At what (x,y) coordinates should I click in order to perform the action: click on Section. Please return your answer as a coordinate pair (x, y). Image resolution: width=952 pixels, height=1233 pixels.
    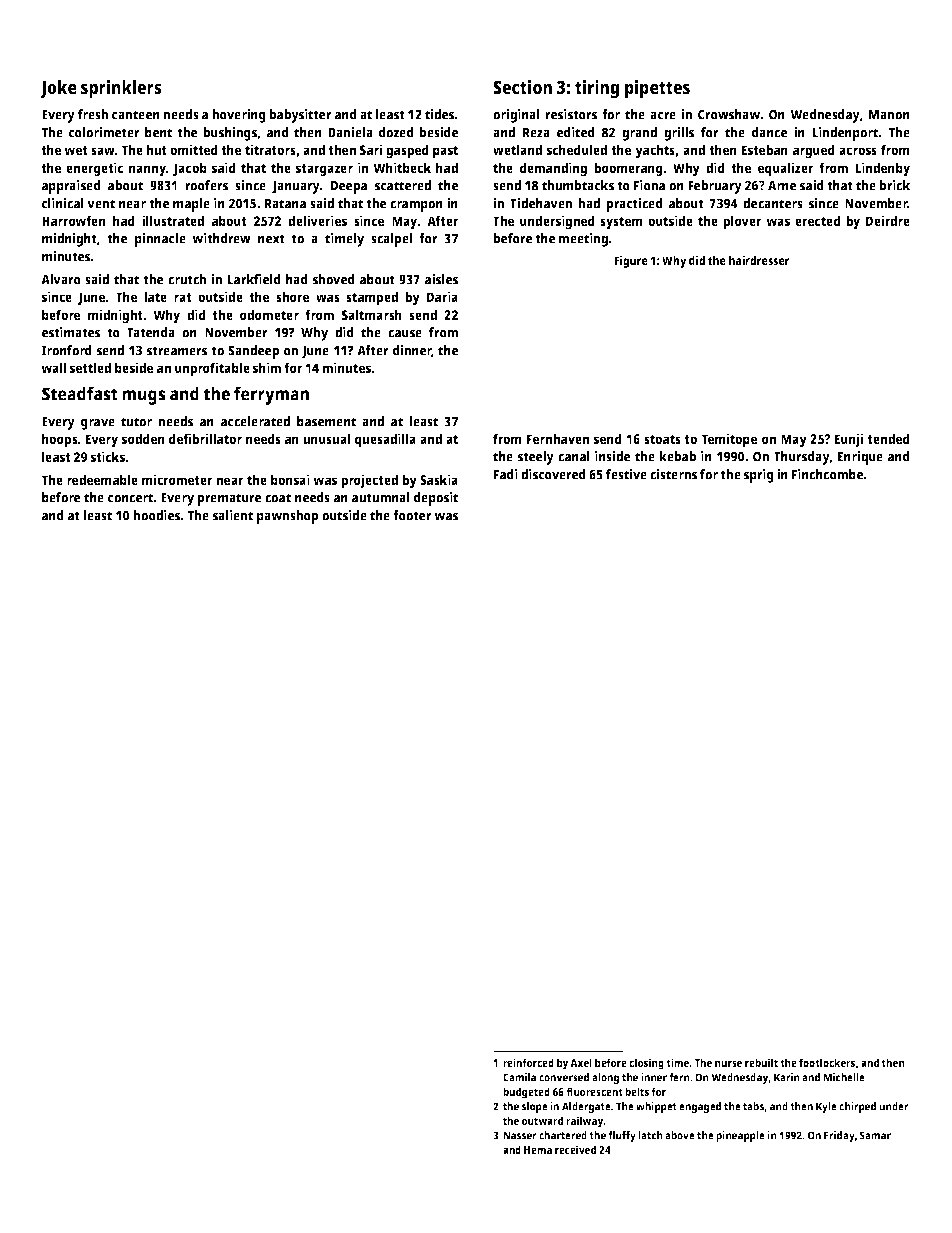
    Looking at the image, I should click on (522, 87).
